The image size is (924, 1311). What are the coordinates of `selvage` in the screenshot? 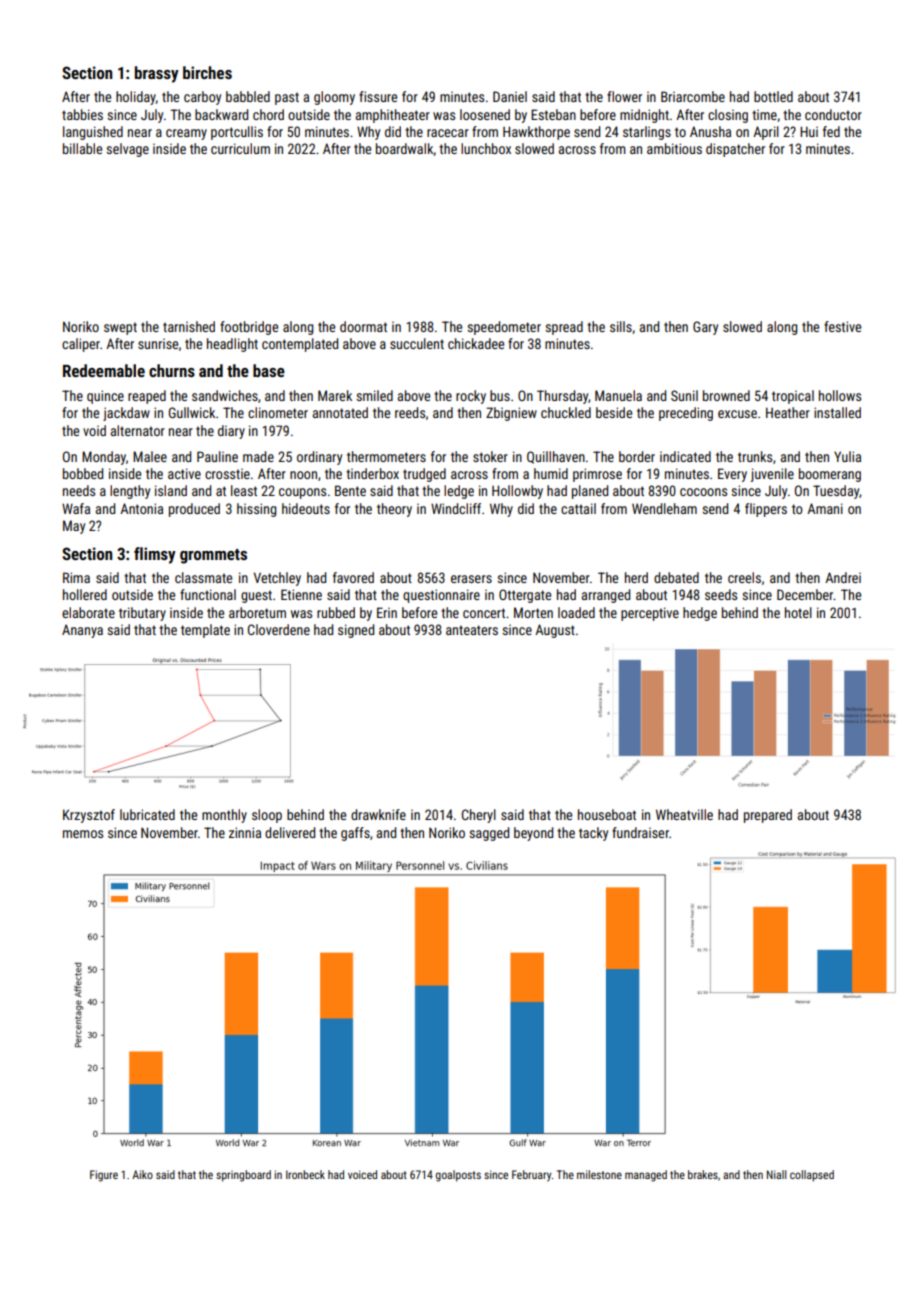 It's located at (128, 150).
